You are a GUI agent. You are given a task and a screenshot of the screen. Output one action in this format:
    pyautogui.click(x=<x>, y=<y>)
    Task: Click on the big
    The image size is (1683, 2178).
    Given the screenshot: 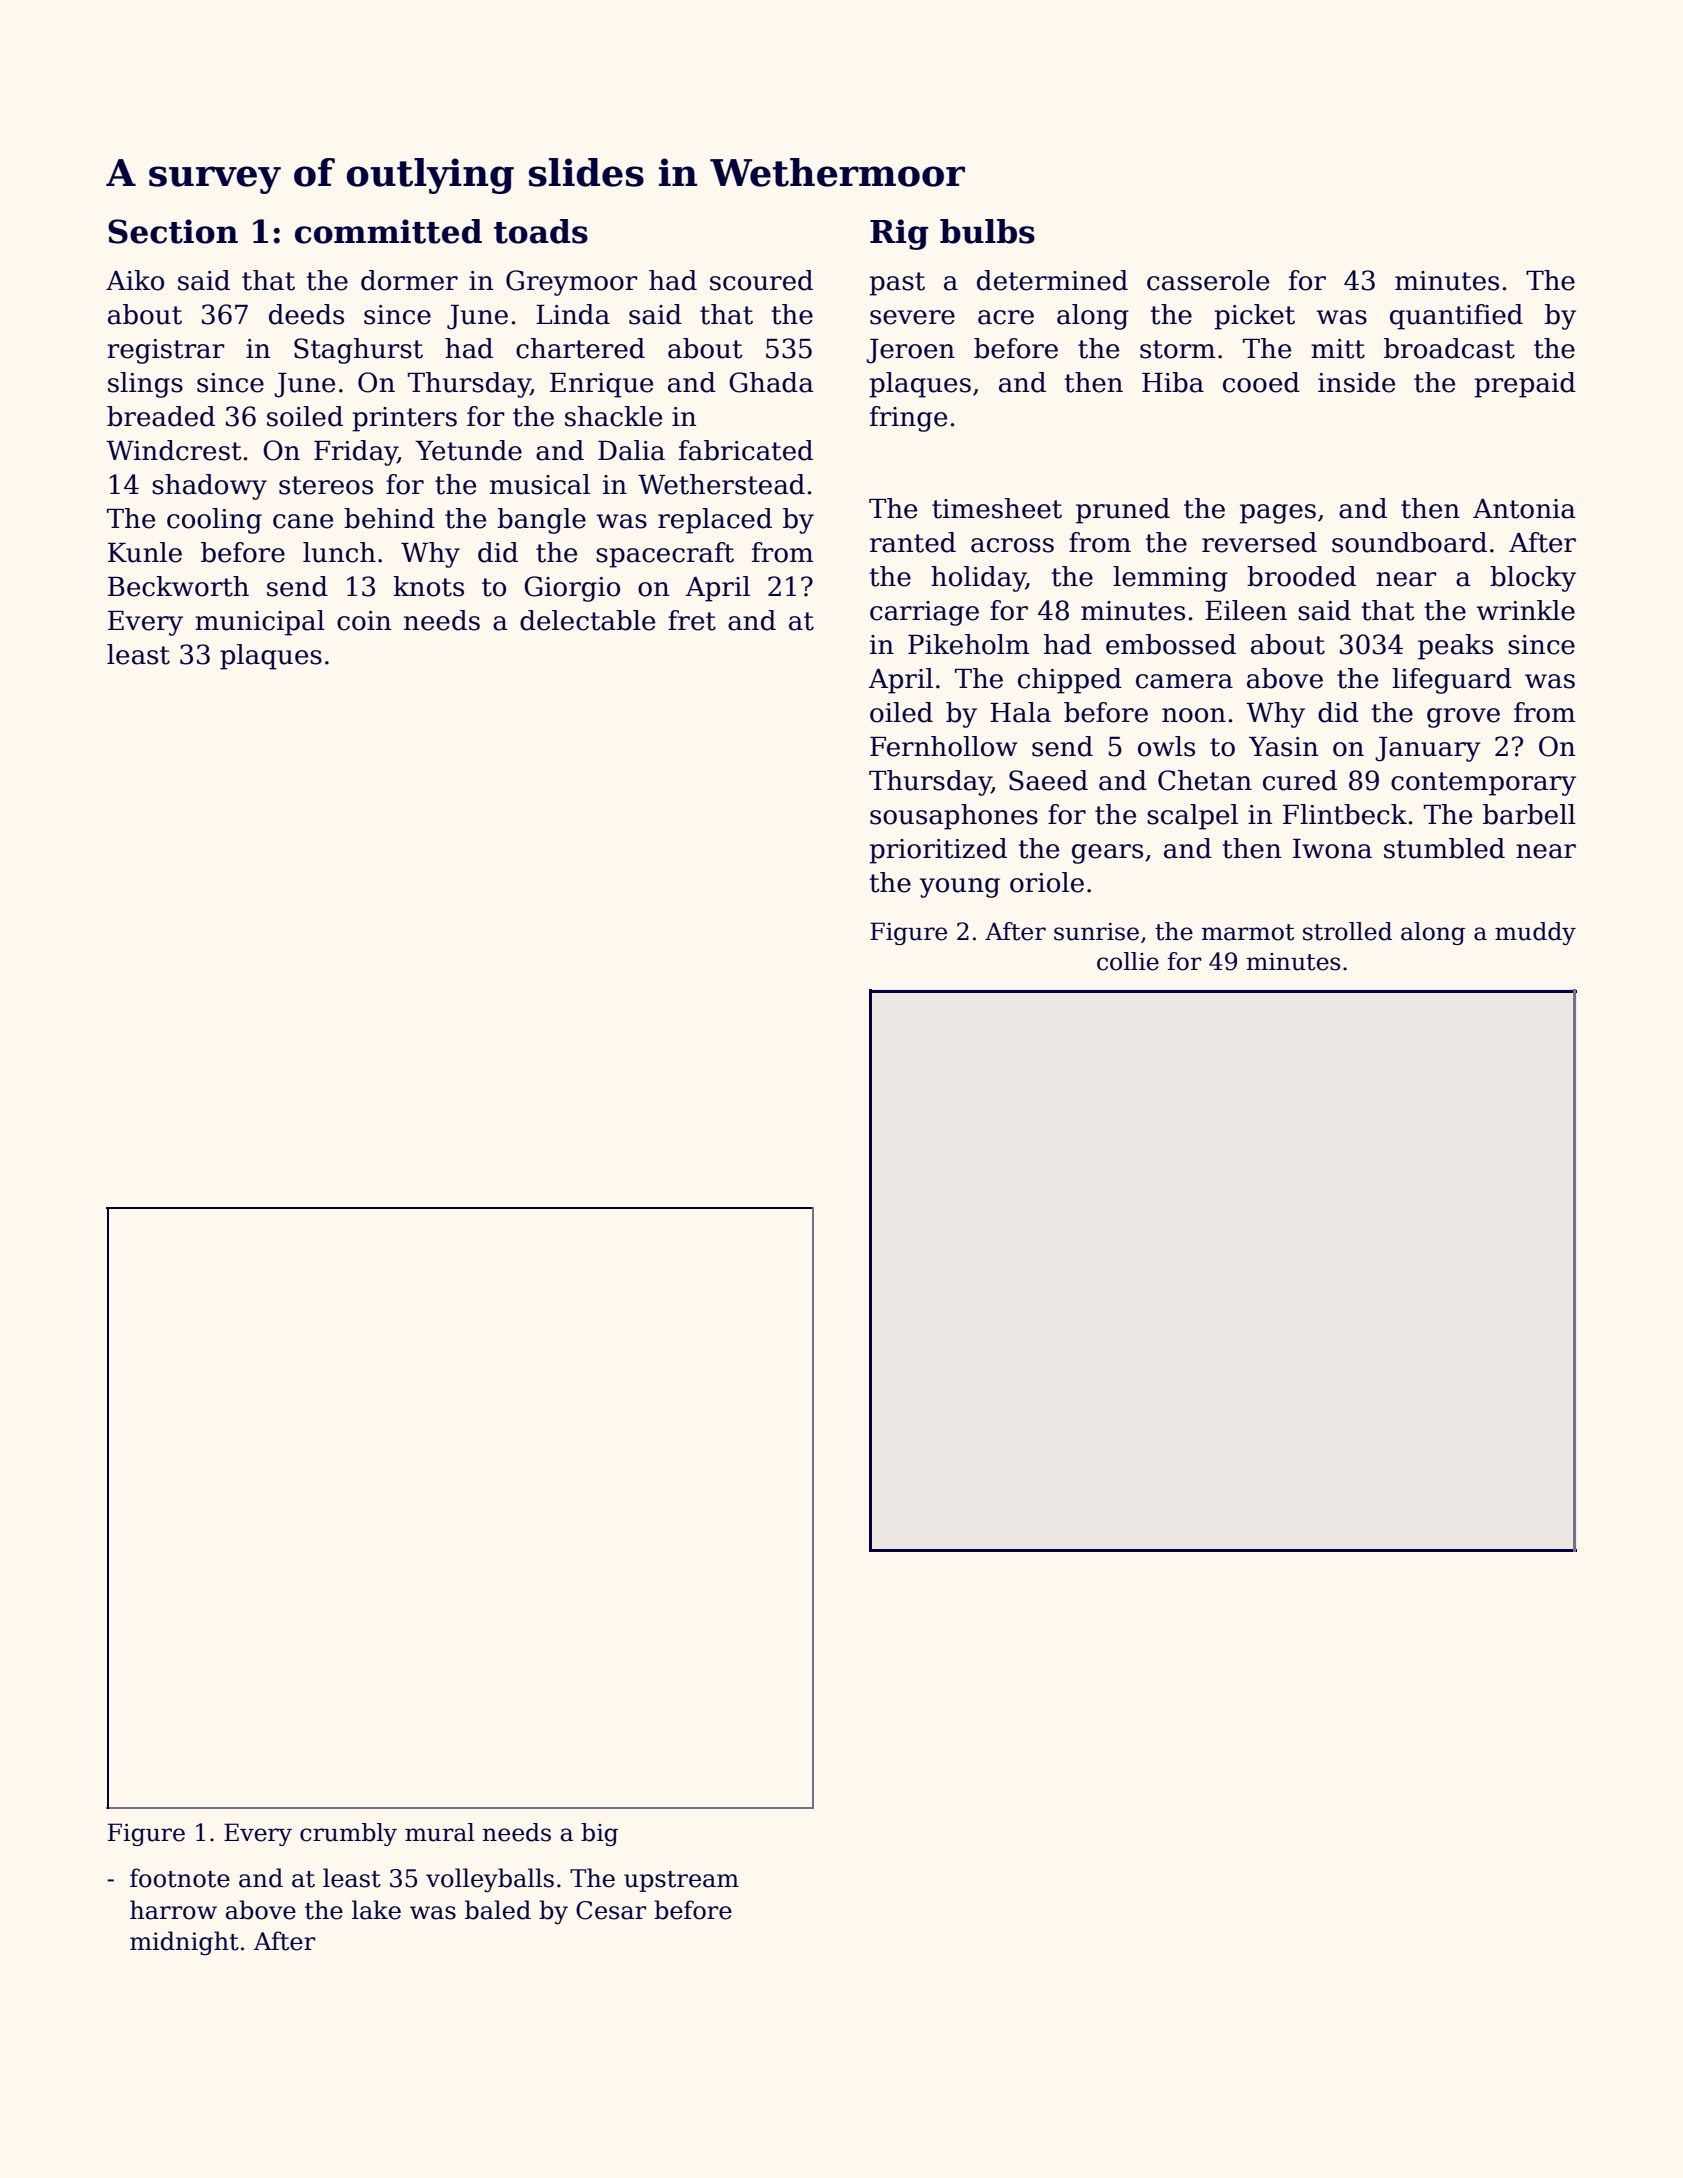 What is the action you would take?
    pyautogui.click(x=599, y=1834)
